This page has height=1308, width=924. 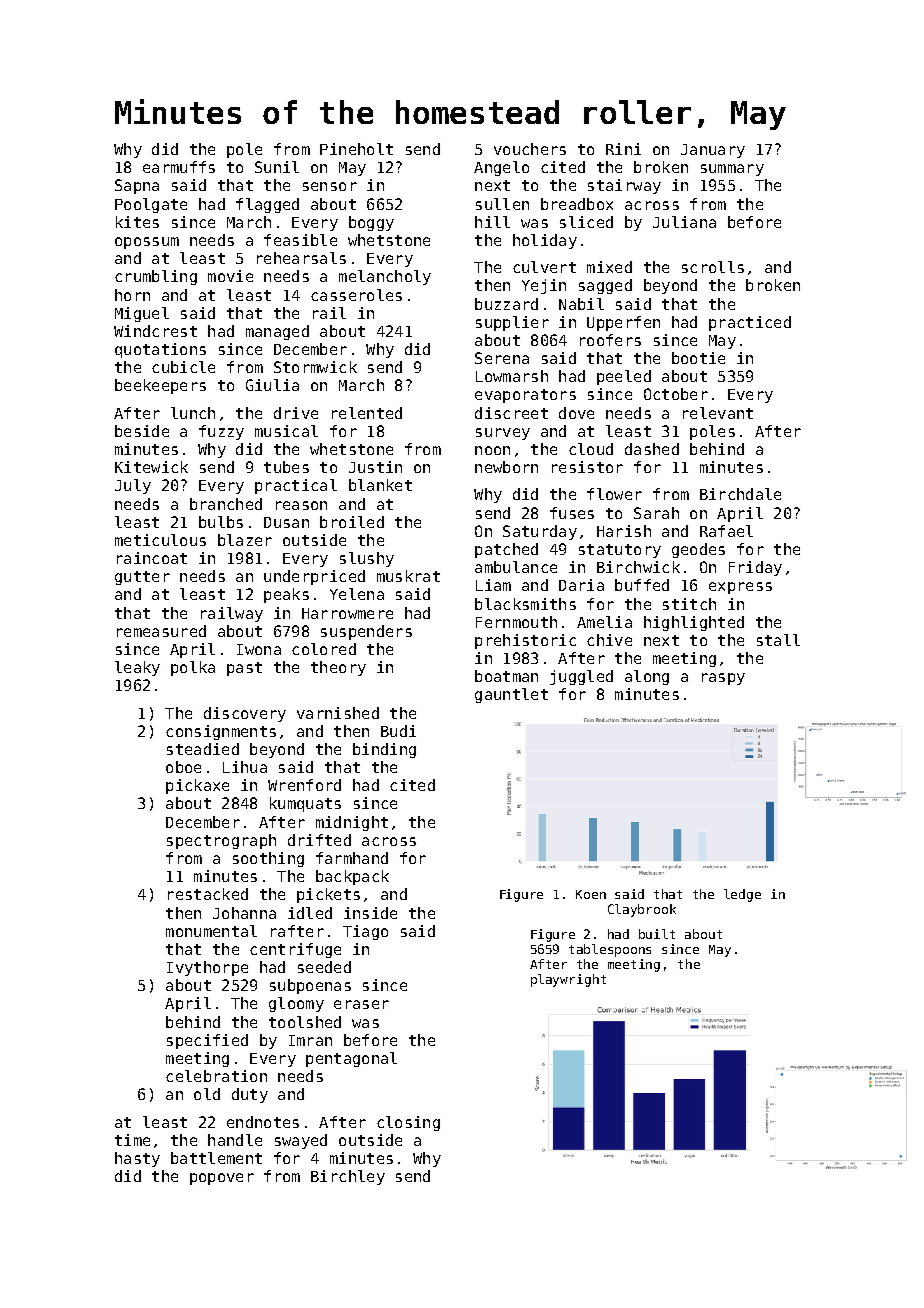 I want to click on closing, so click(x=408, y=1123).
